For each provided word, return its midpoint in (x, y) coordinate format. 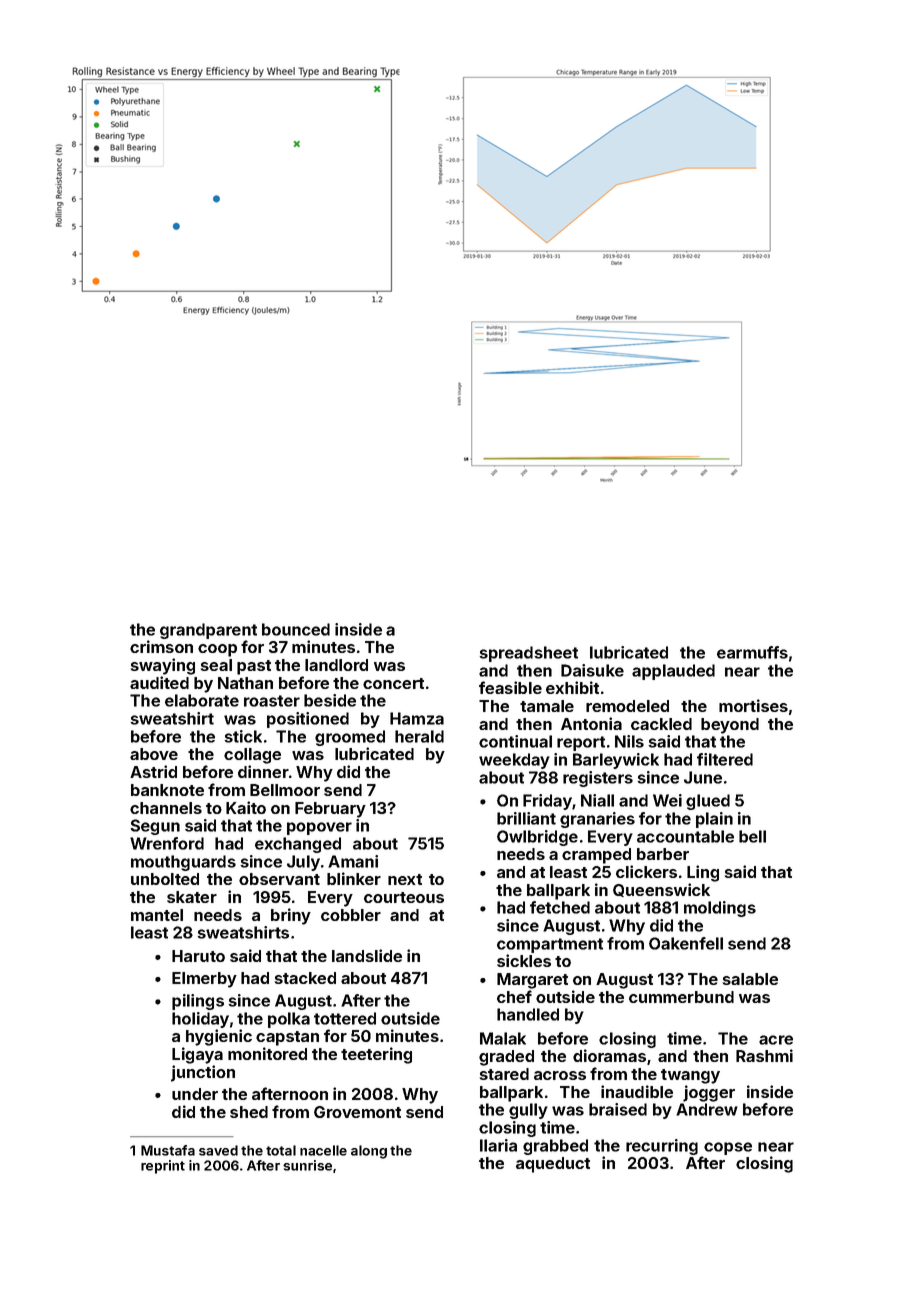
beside (330, 700)
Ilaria (498, 1145)
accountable (685, 836)
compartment (550, 945)
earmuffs (752, 652)
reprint (163, 1167)
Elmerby (204, 980)
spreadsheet (528, 654)
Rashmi (764, 1055)
